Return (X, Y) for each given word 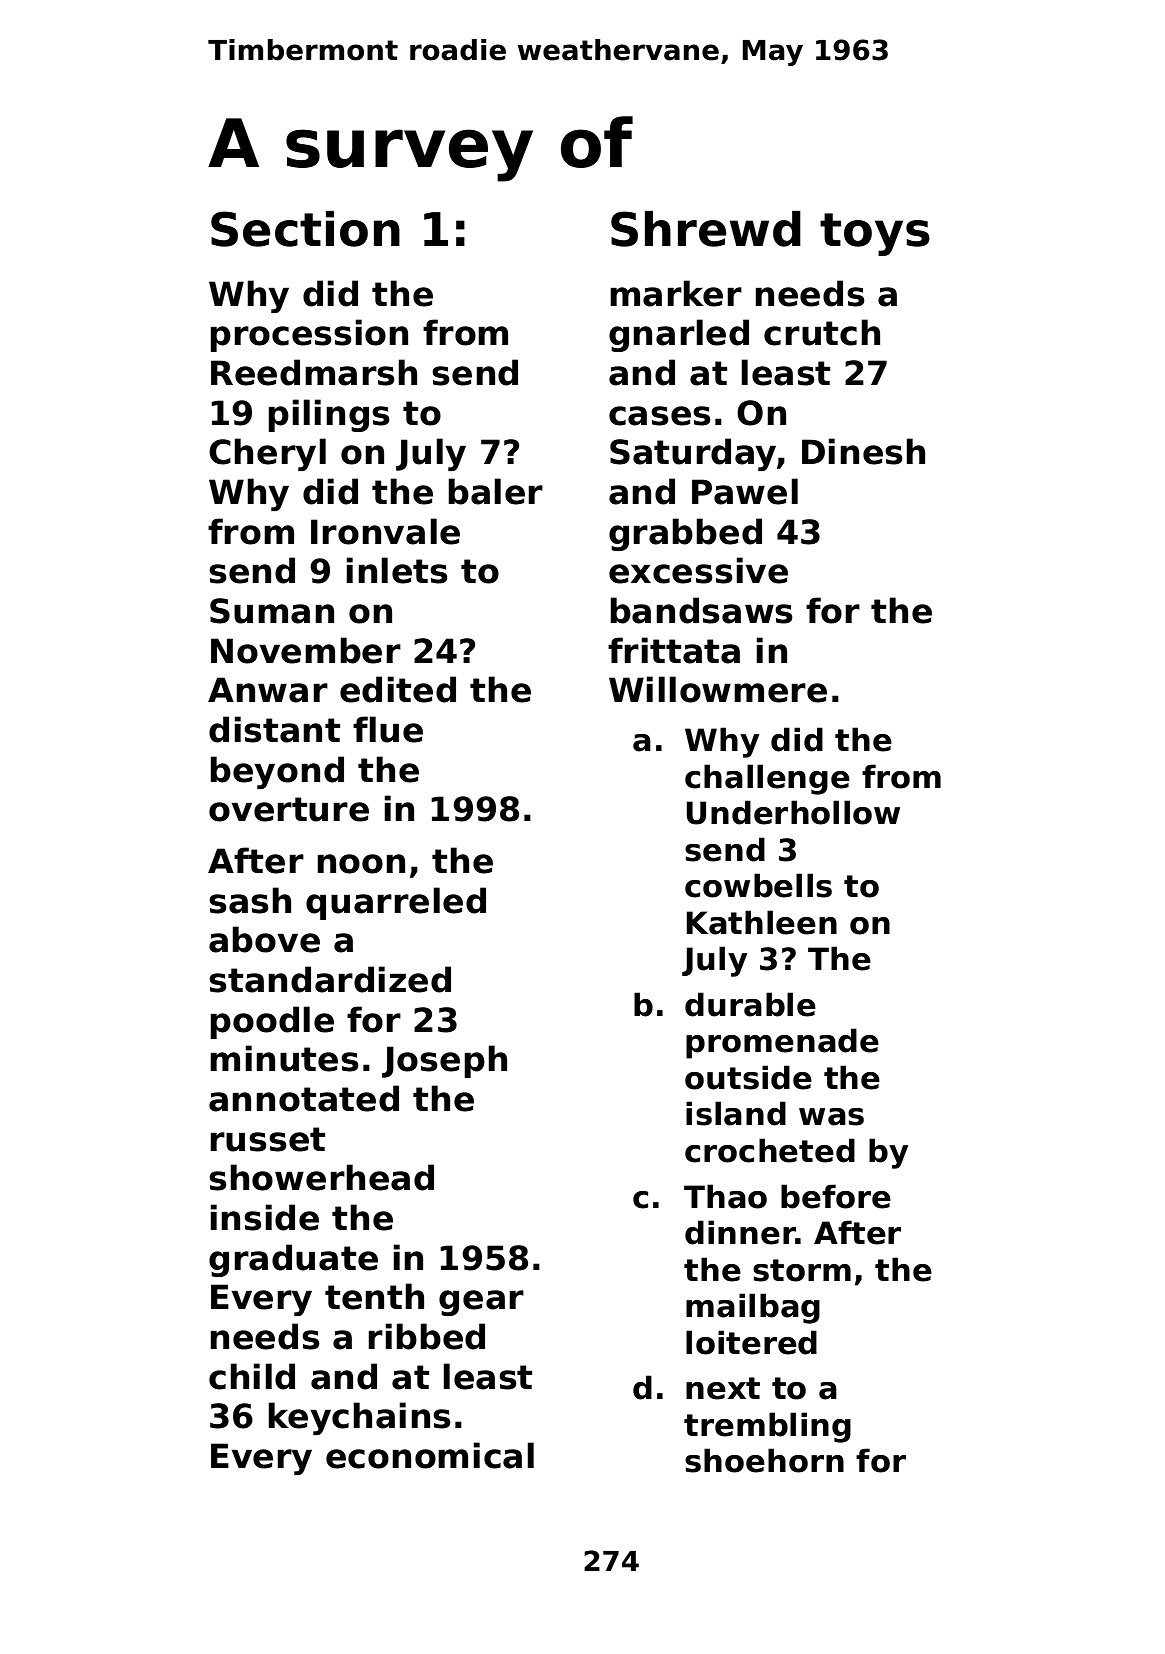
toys (875, 234)
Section (305, 229)
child (252, 1376)
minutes (284, 1058)
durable (750, 1004)
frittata (674, 650)
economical (430, 1455)
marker (676, 293)
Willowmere (718, 689)
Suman (272, 611)
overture (289, 809)
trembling (767, 1427)
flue (388, 729)
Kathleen (762, 922)
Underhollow (793, 812)
